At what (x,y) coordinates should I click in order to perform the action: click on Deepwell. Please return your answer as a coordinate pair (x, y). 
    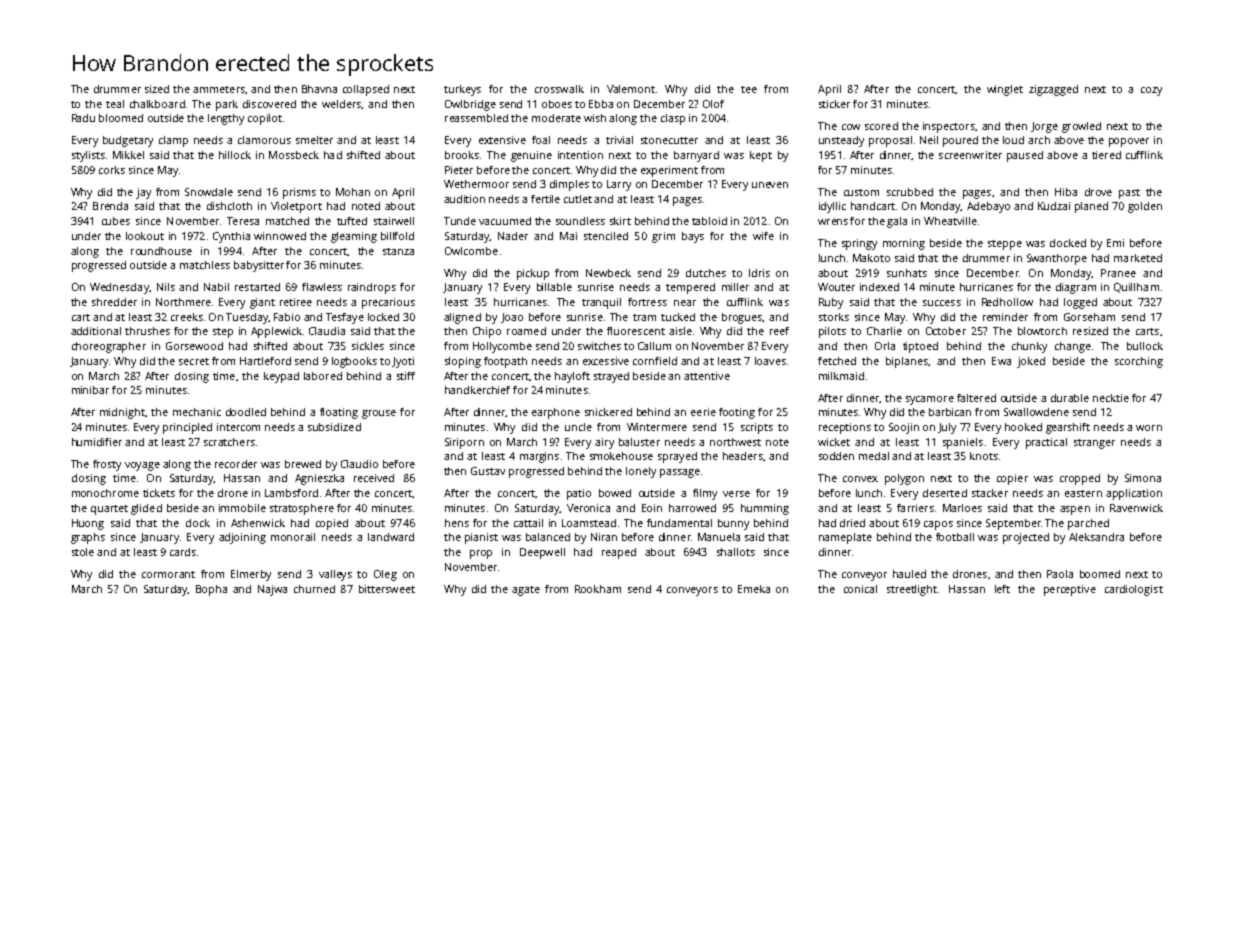
    Looking at the image, I should click on (542, 553).
